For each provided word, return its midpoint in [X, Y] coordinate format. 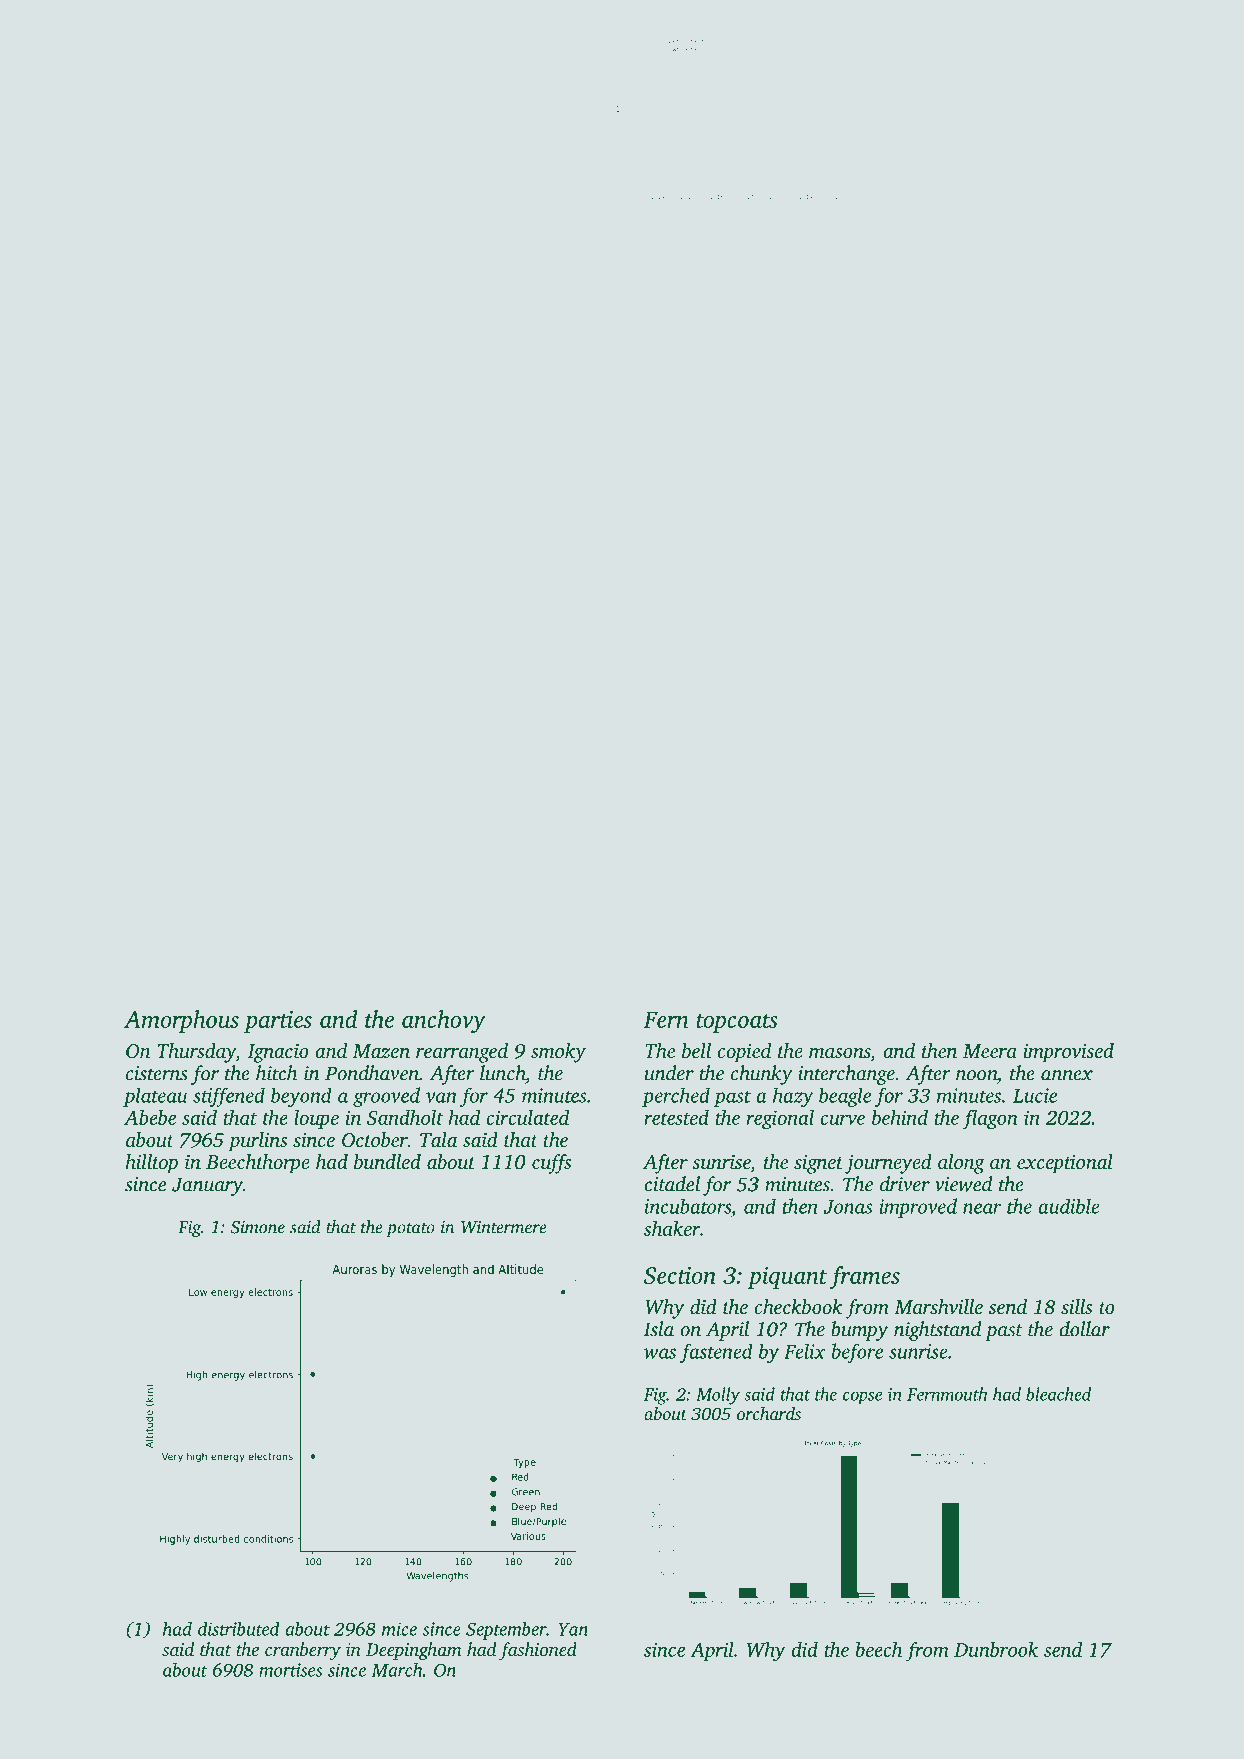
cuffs [551, 1164]
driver [905, 1184]
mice [399, 1629]
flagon [990, 1119]
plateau [155, 1097]
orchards [769, 1413]
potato [410, 1230]
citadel [672, 1184]
